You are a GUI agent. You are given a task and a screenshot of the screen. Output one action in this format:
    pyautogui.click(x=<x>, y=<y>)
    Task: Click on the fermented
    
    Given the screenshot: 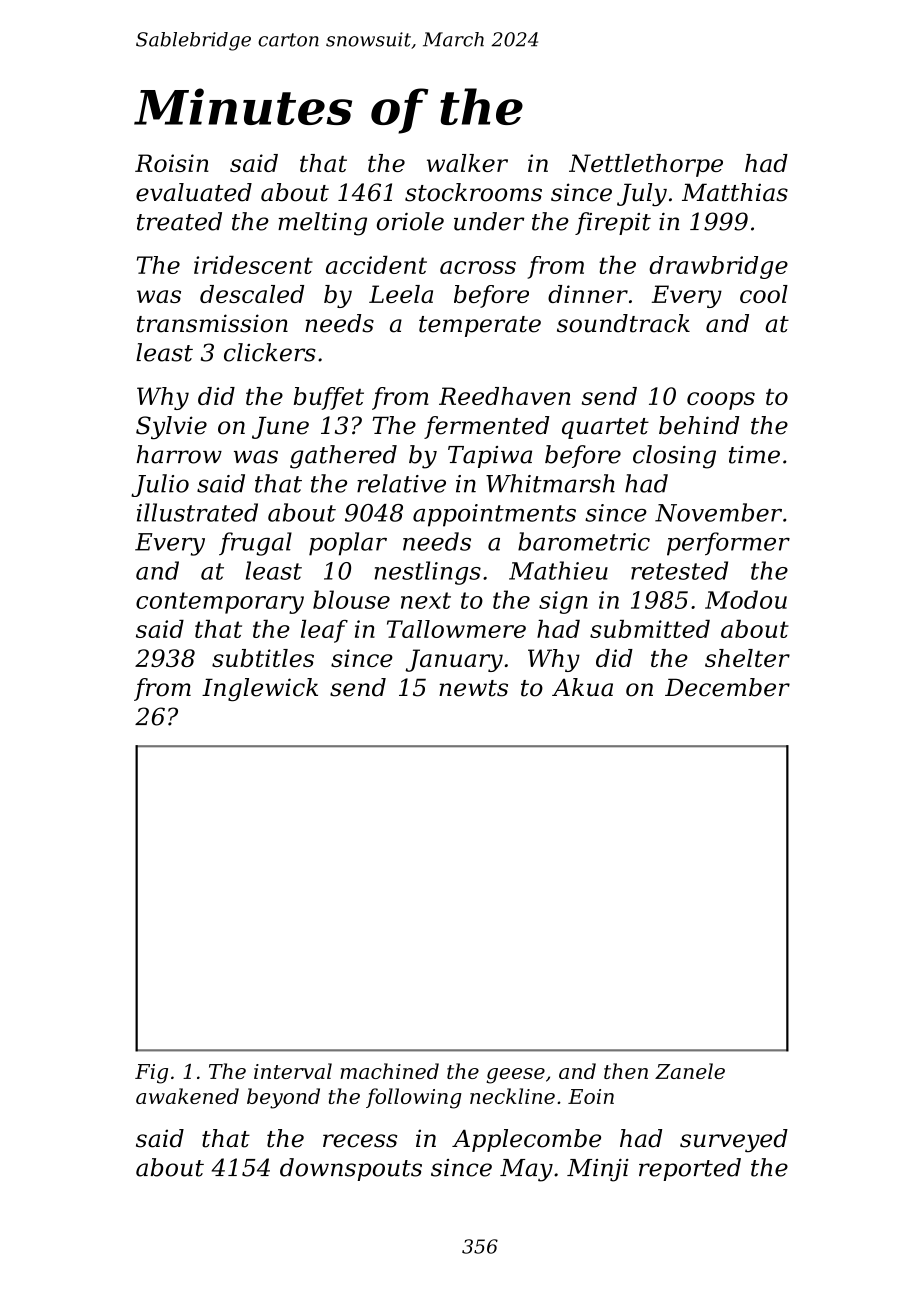 What is the action you would take?
    pyautogui.click(x=486, y=427)
